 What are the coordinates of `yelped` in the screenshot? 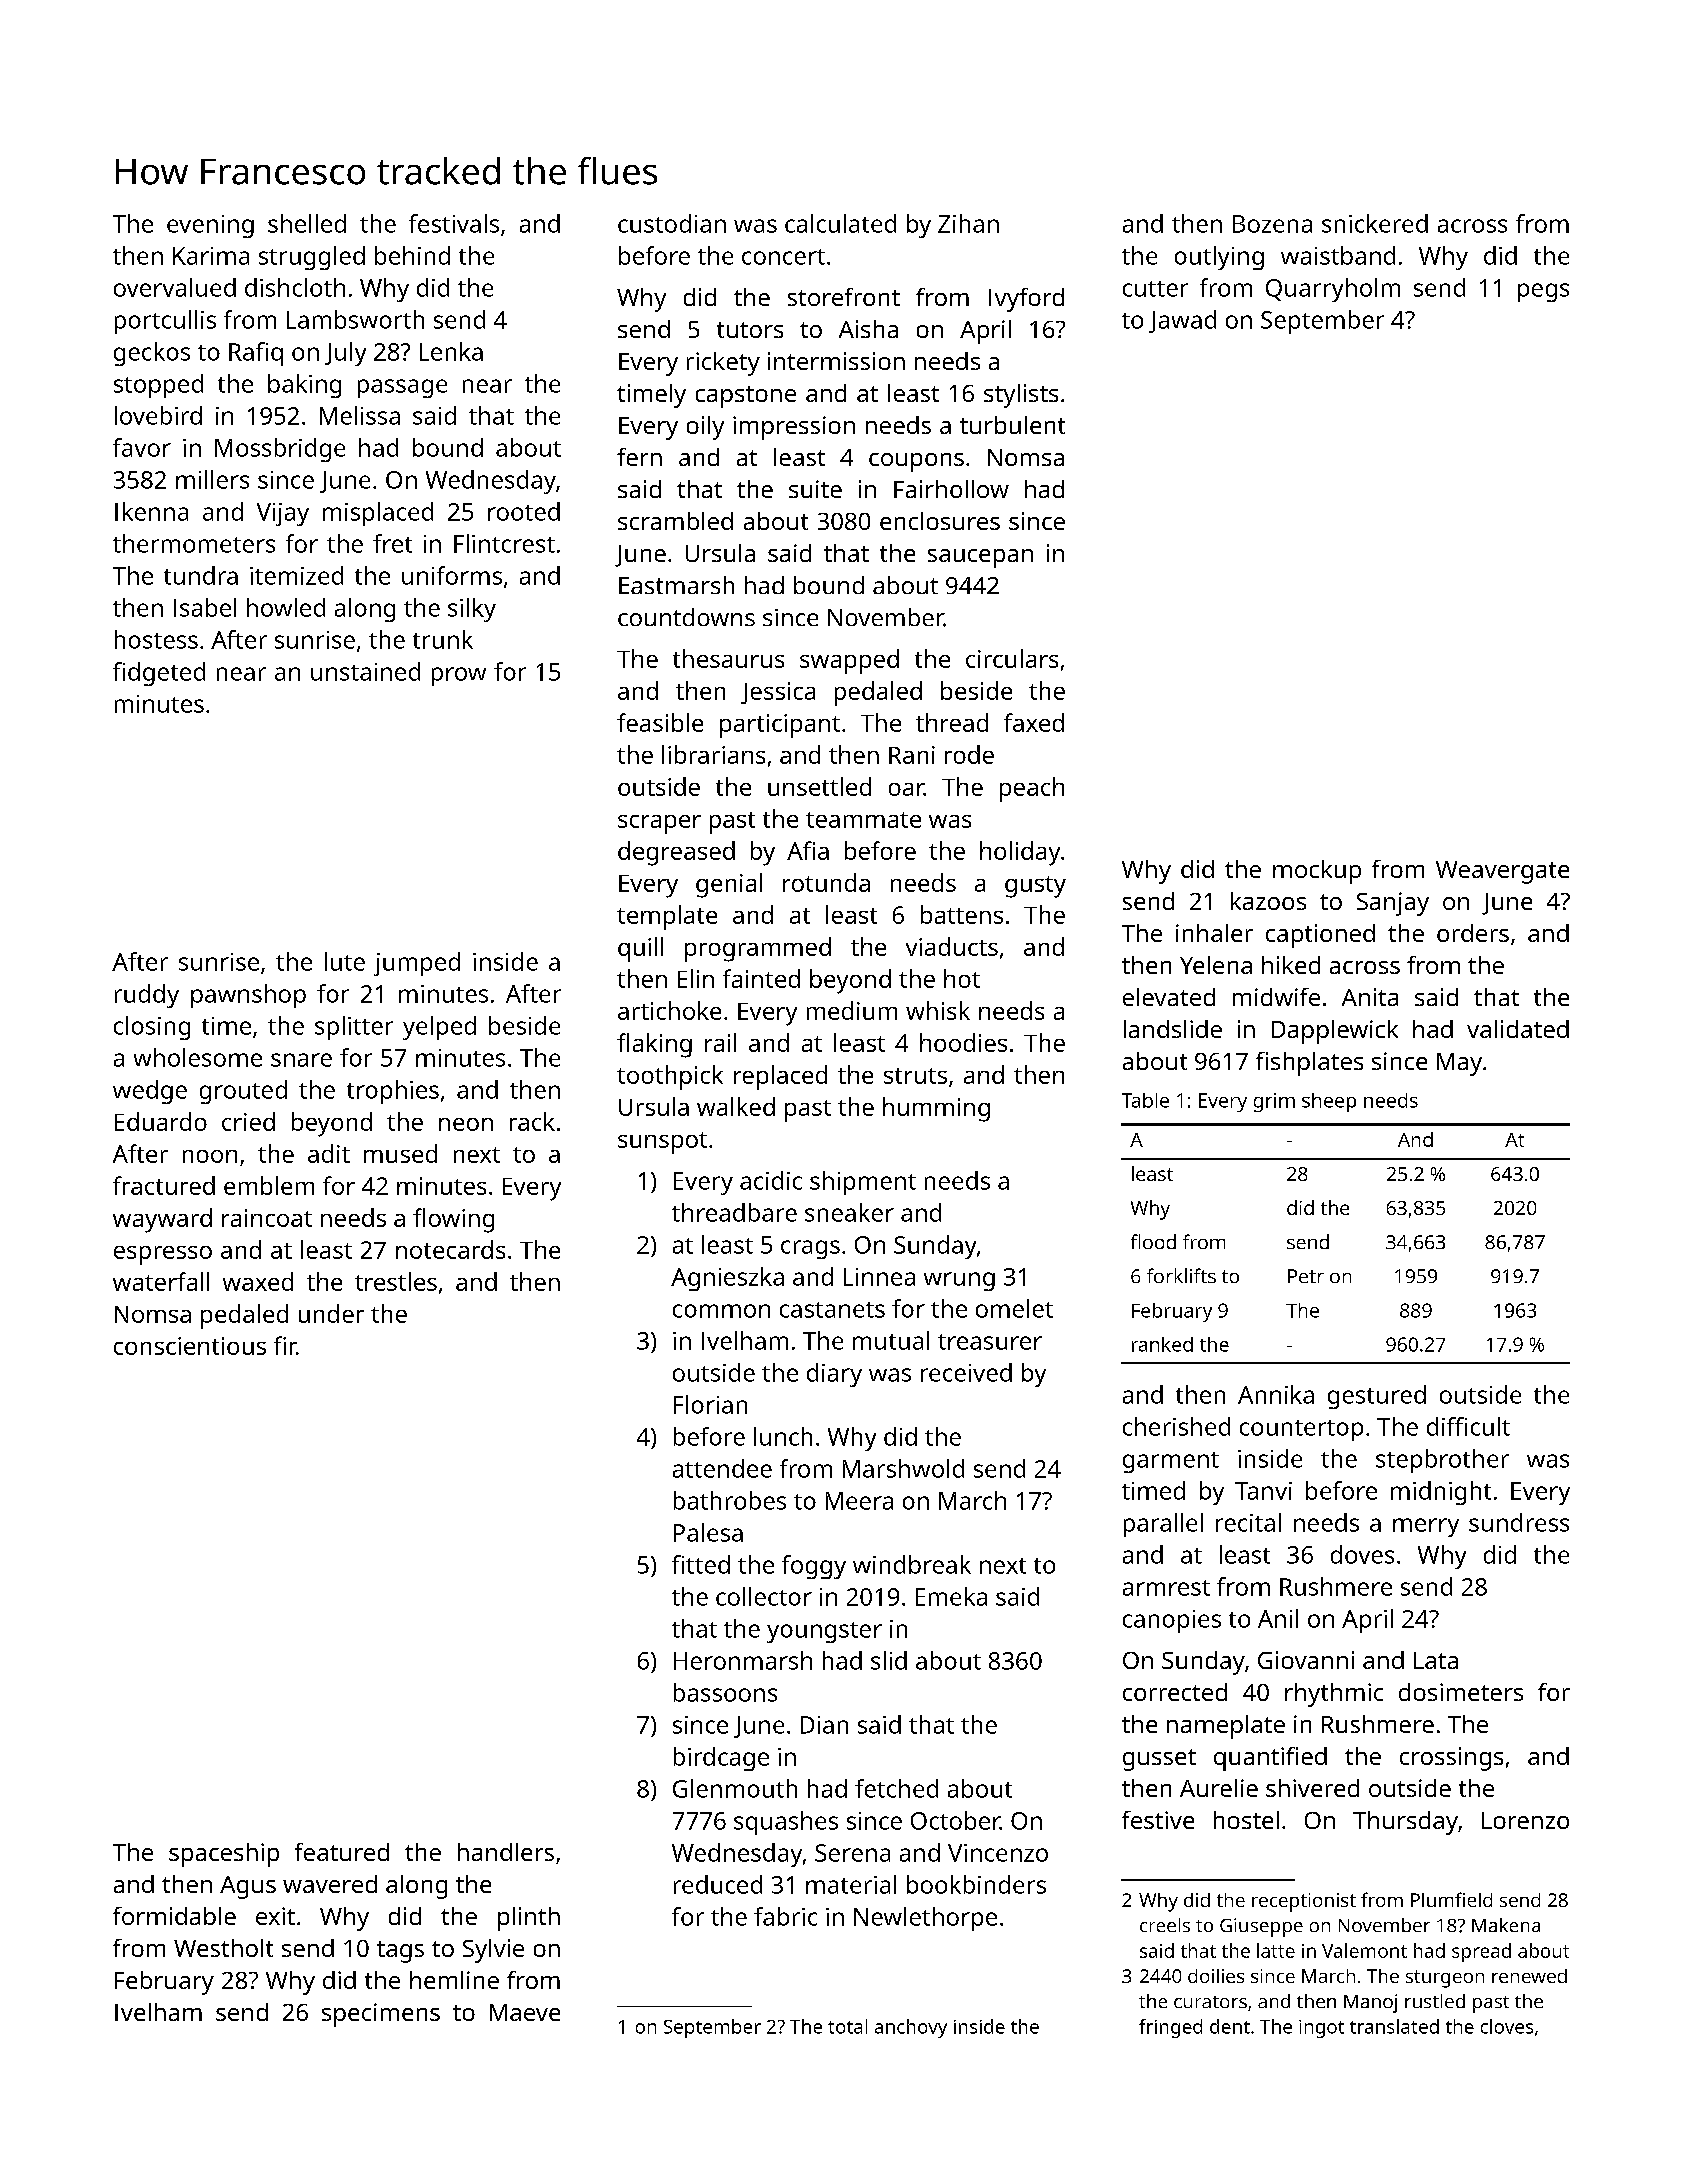 It's located at (439, 1028).
